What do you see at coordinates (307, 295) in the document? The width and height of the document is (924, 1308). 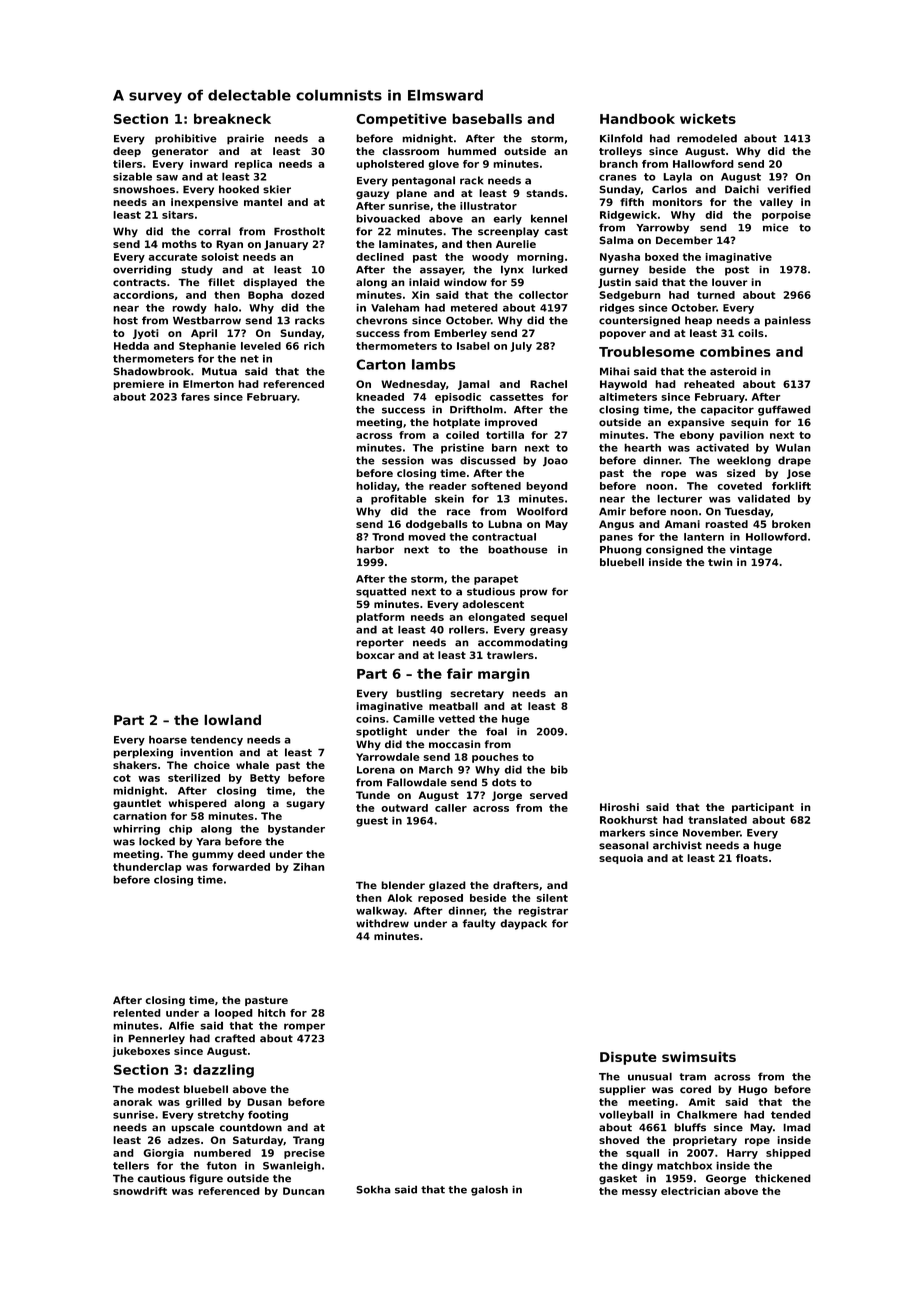 I see `dozed` at bounding box center [307, 295].
